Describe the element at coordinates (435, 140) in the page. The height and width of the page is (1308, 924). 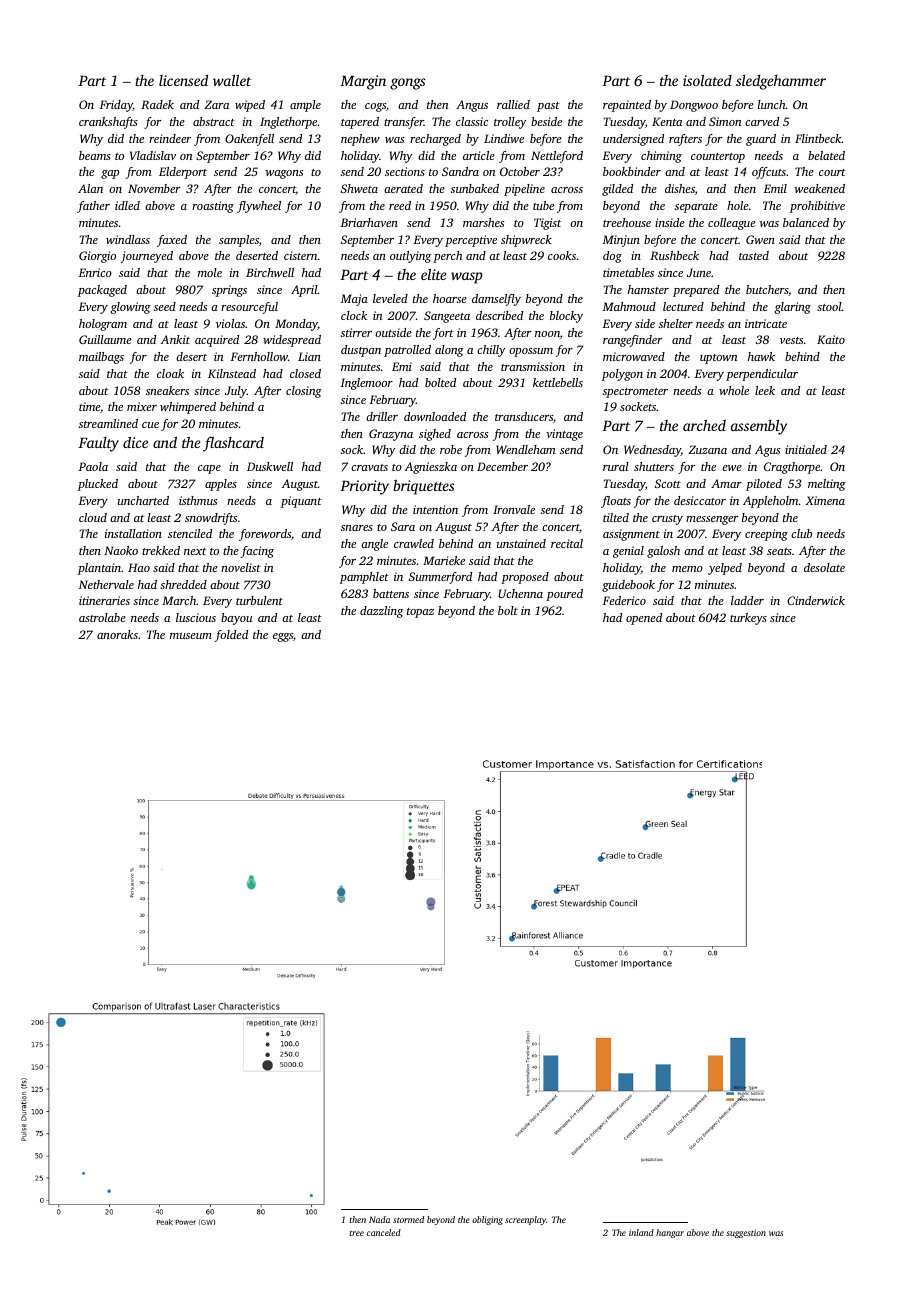
I see `recharged` at that location.
